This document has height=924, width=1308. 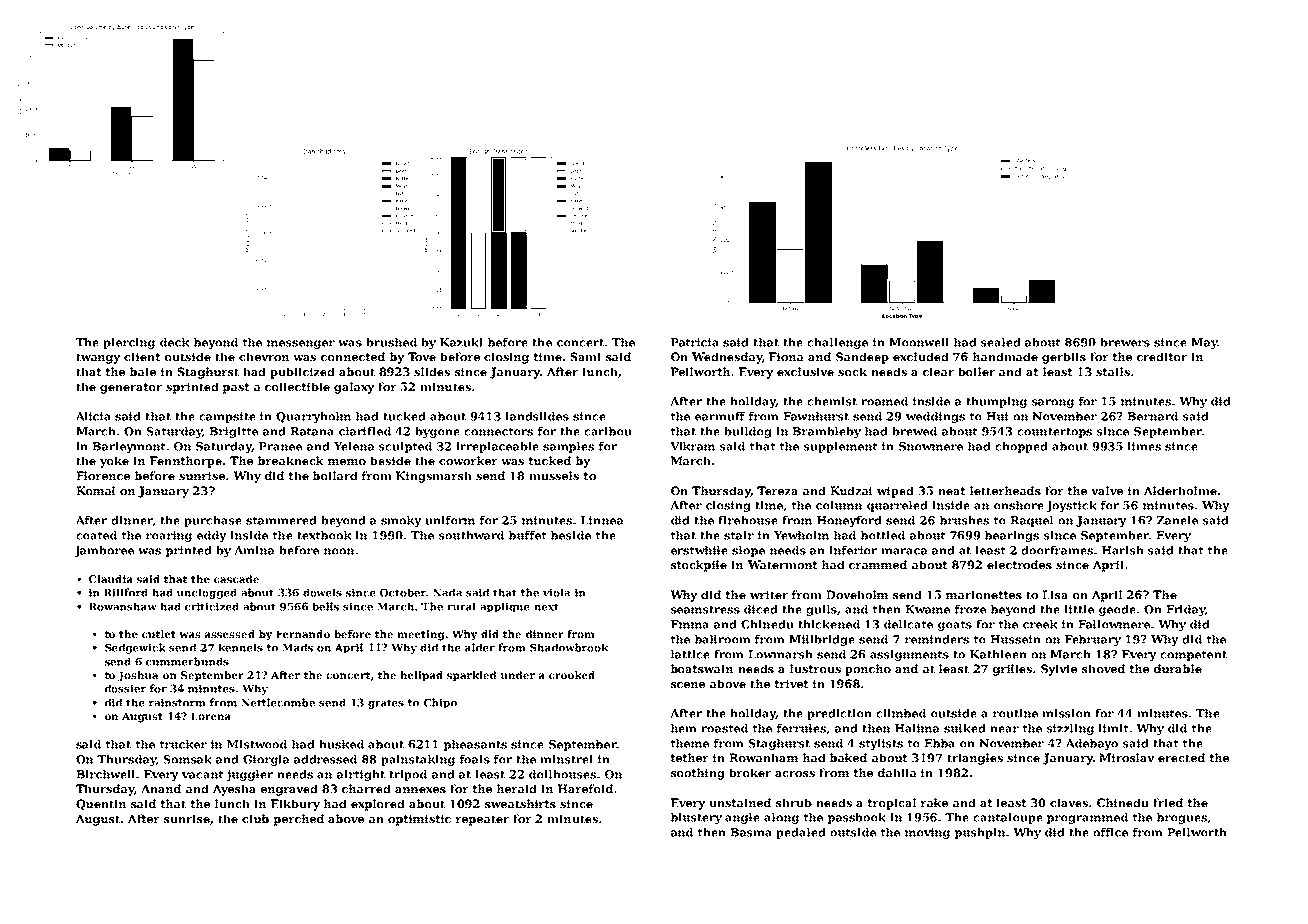 I want to click on limes, so click(x=1144, y=446).
